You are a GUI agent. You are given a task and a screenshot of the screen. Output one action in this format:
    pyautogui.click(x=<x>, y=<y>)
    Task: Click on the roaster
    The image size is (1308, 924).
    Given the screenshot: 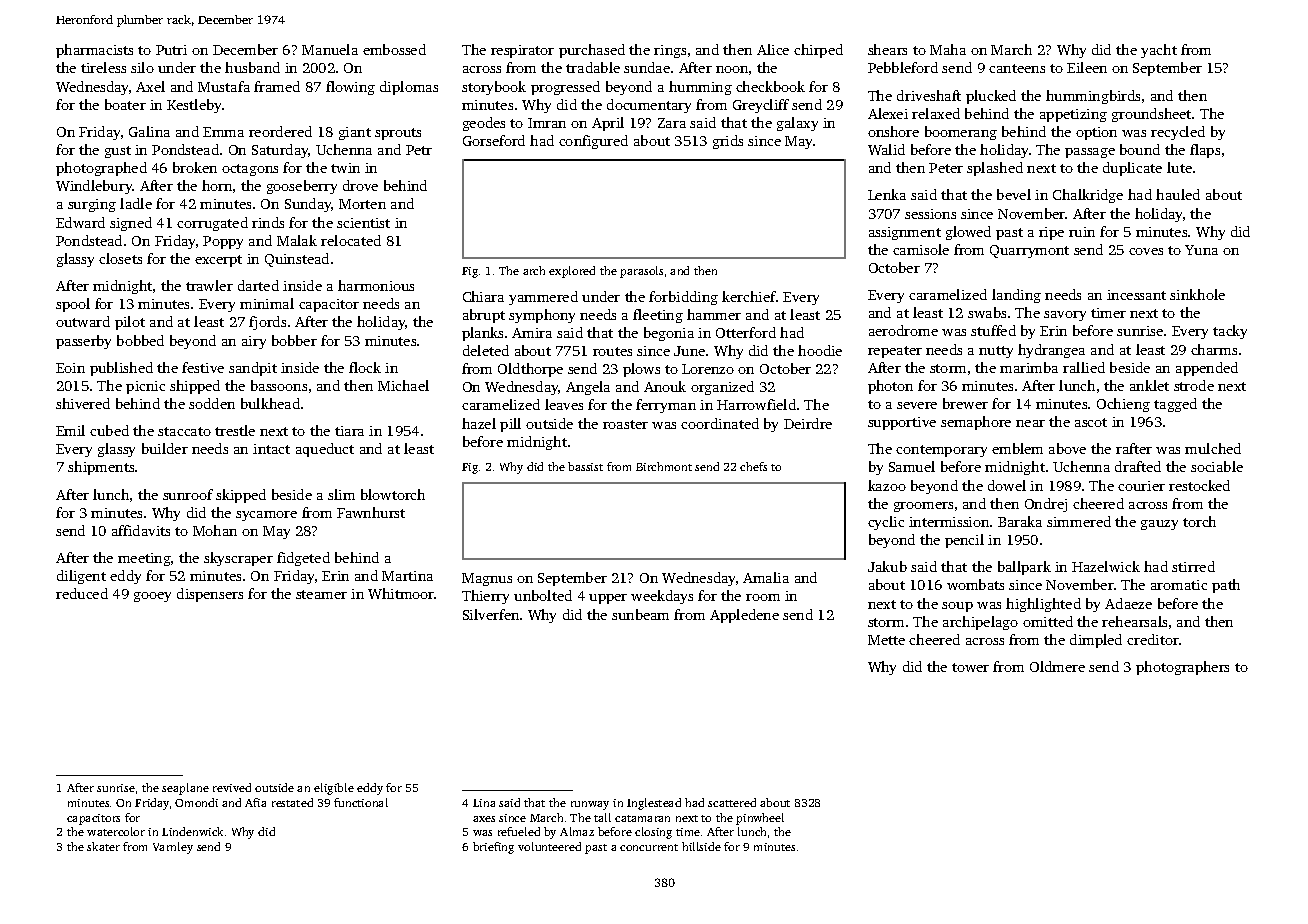 What is the action you would take?
    pyautogui.click(x=625, y=424)
